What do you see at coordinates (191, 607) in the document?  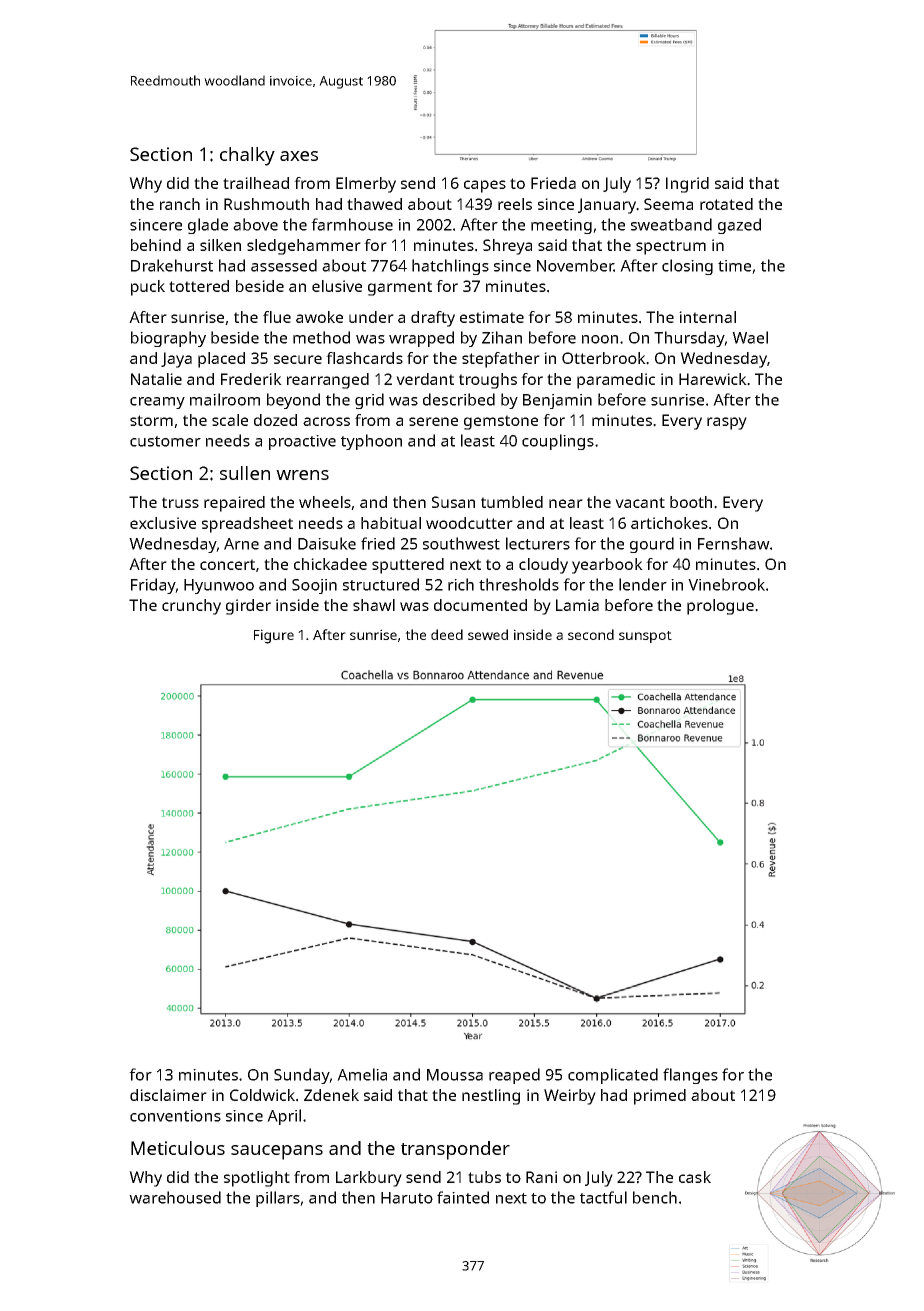 I see `crunchy` at bounding box center [191, 607].
